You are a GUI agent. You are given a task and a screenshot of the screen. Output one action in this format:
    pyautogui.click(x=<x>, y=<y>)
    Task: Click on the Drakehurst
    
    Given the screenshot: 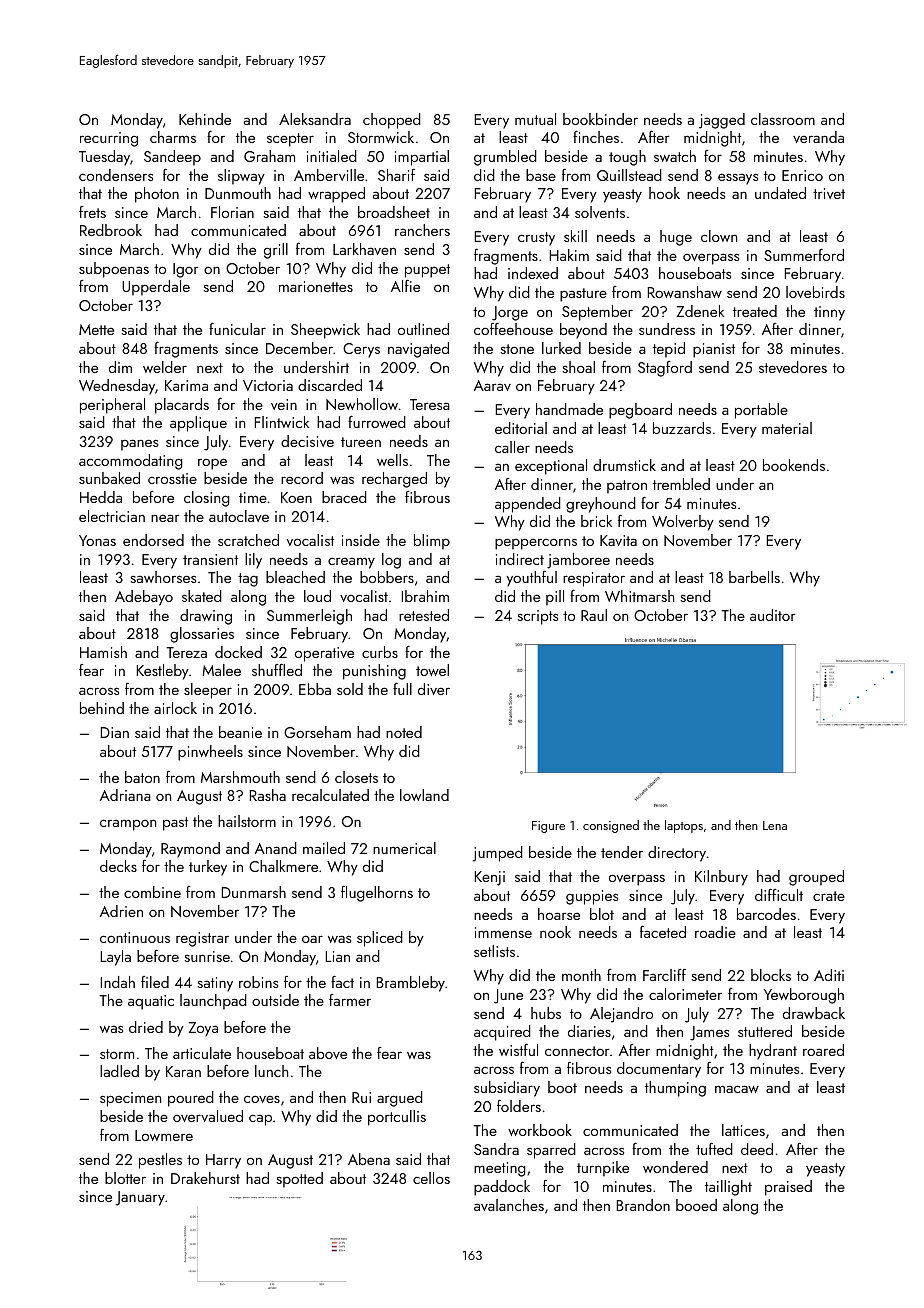 What is the action you would take?
    pyautogui.click(x=205, y=1178)
